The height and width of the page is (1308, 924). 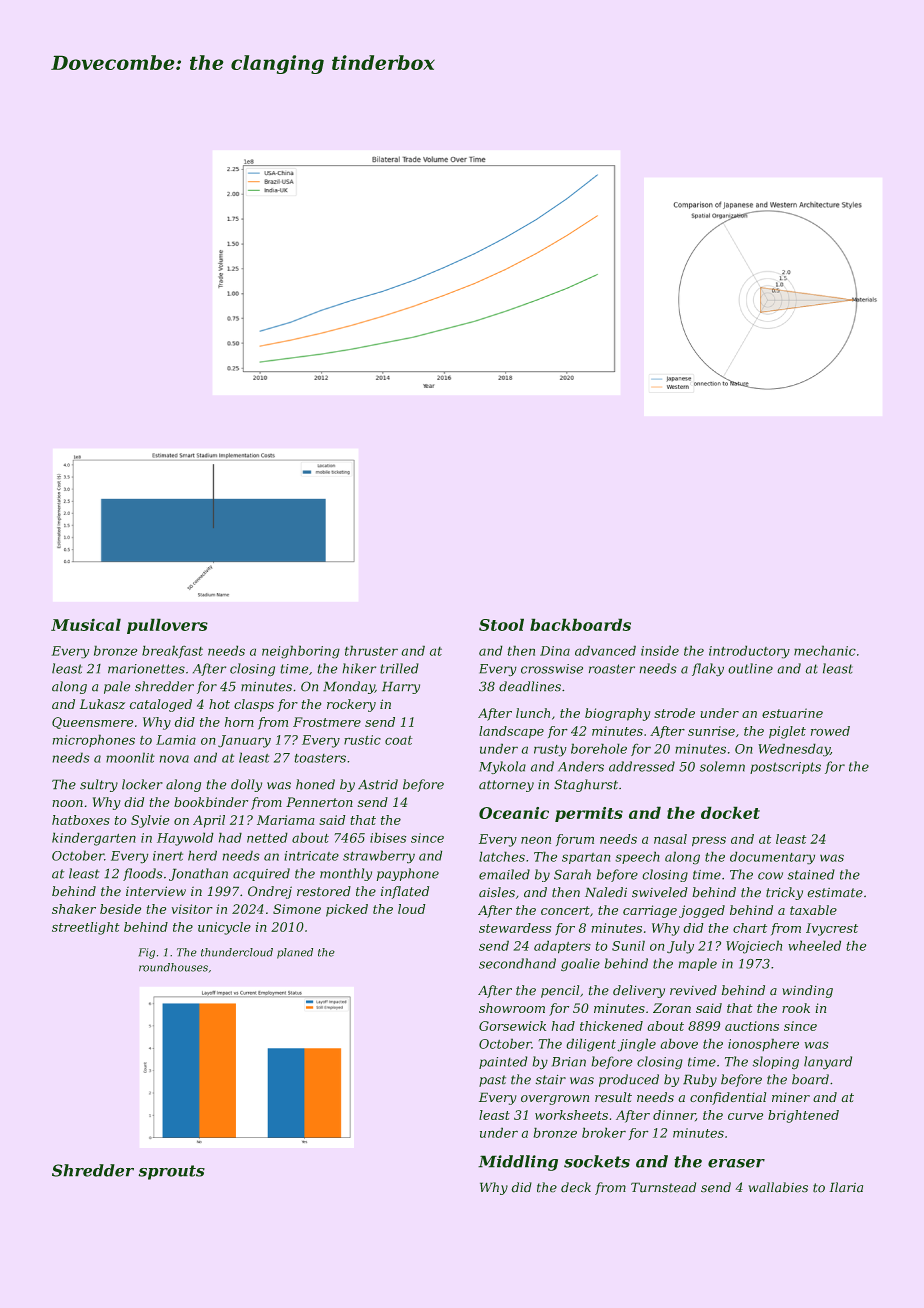 What do you see at coordinates (371, 650) in the page?
I see `thruster` at bounding box center [371, 650].
